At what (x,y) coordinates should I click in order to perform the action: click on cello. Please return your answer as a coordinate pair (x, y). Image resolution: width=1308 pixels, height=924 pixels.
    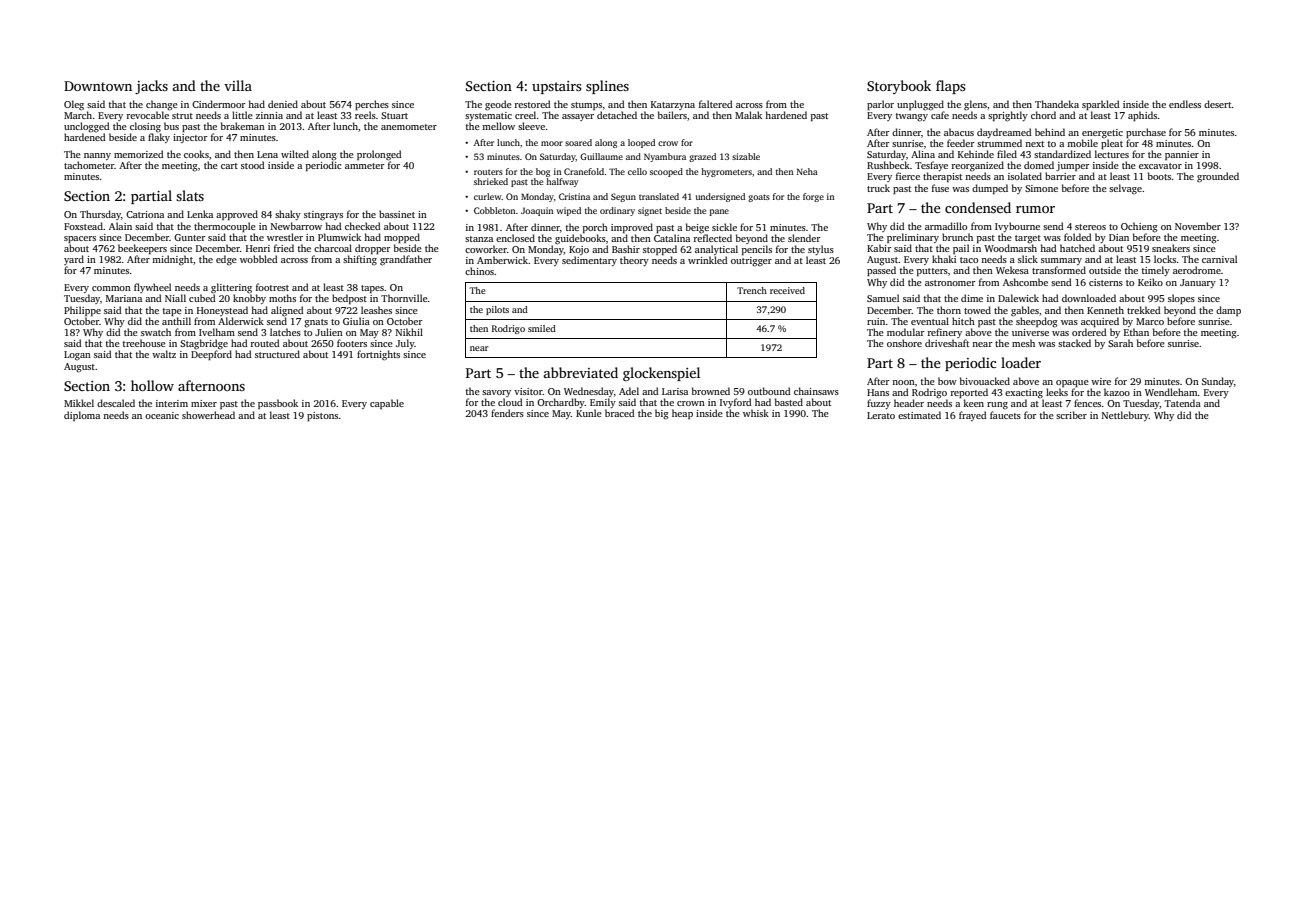
    Looking at the image, I should click on (637, 171).
